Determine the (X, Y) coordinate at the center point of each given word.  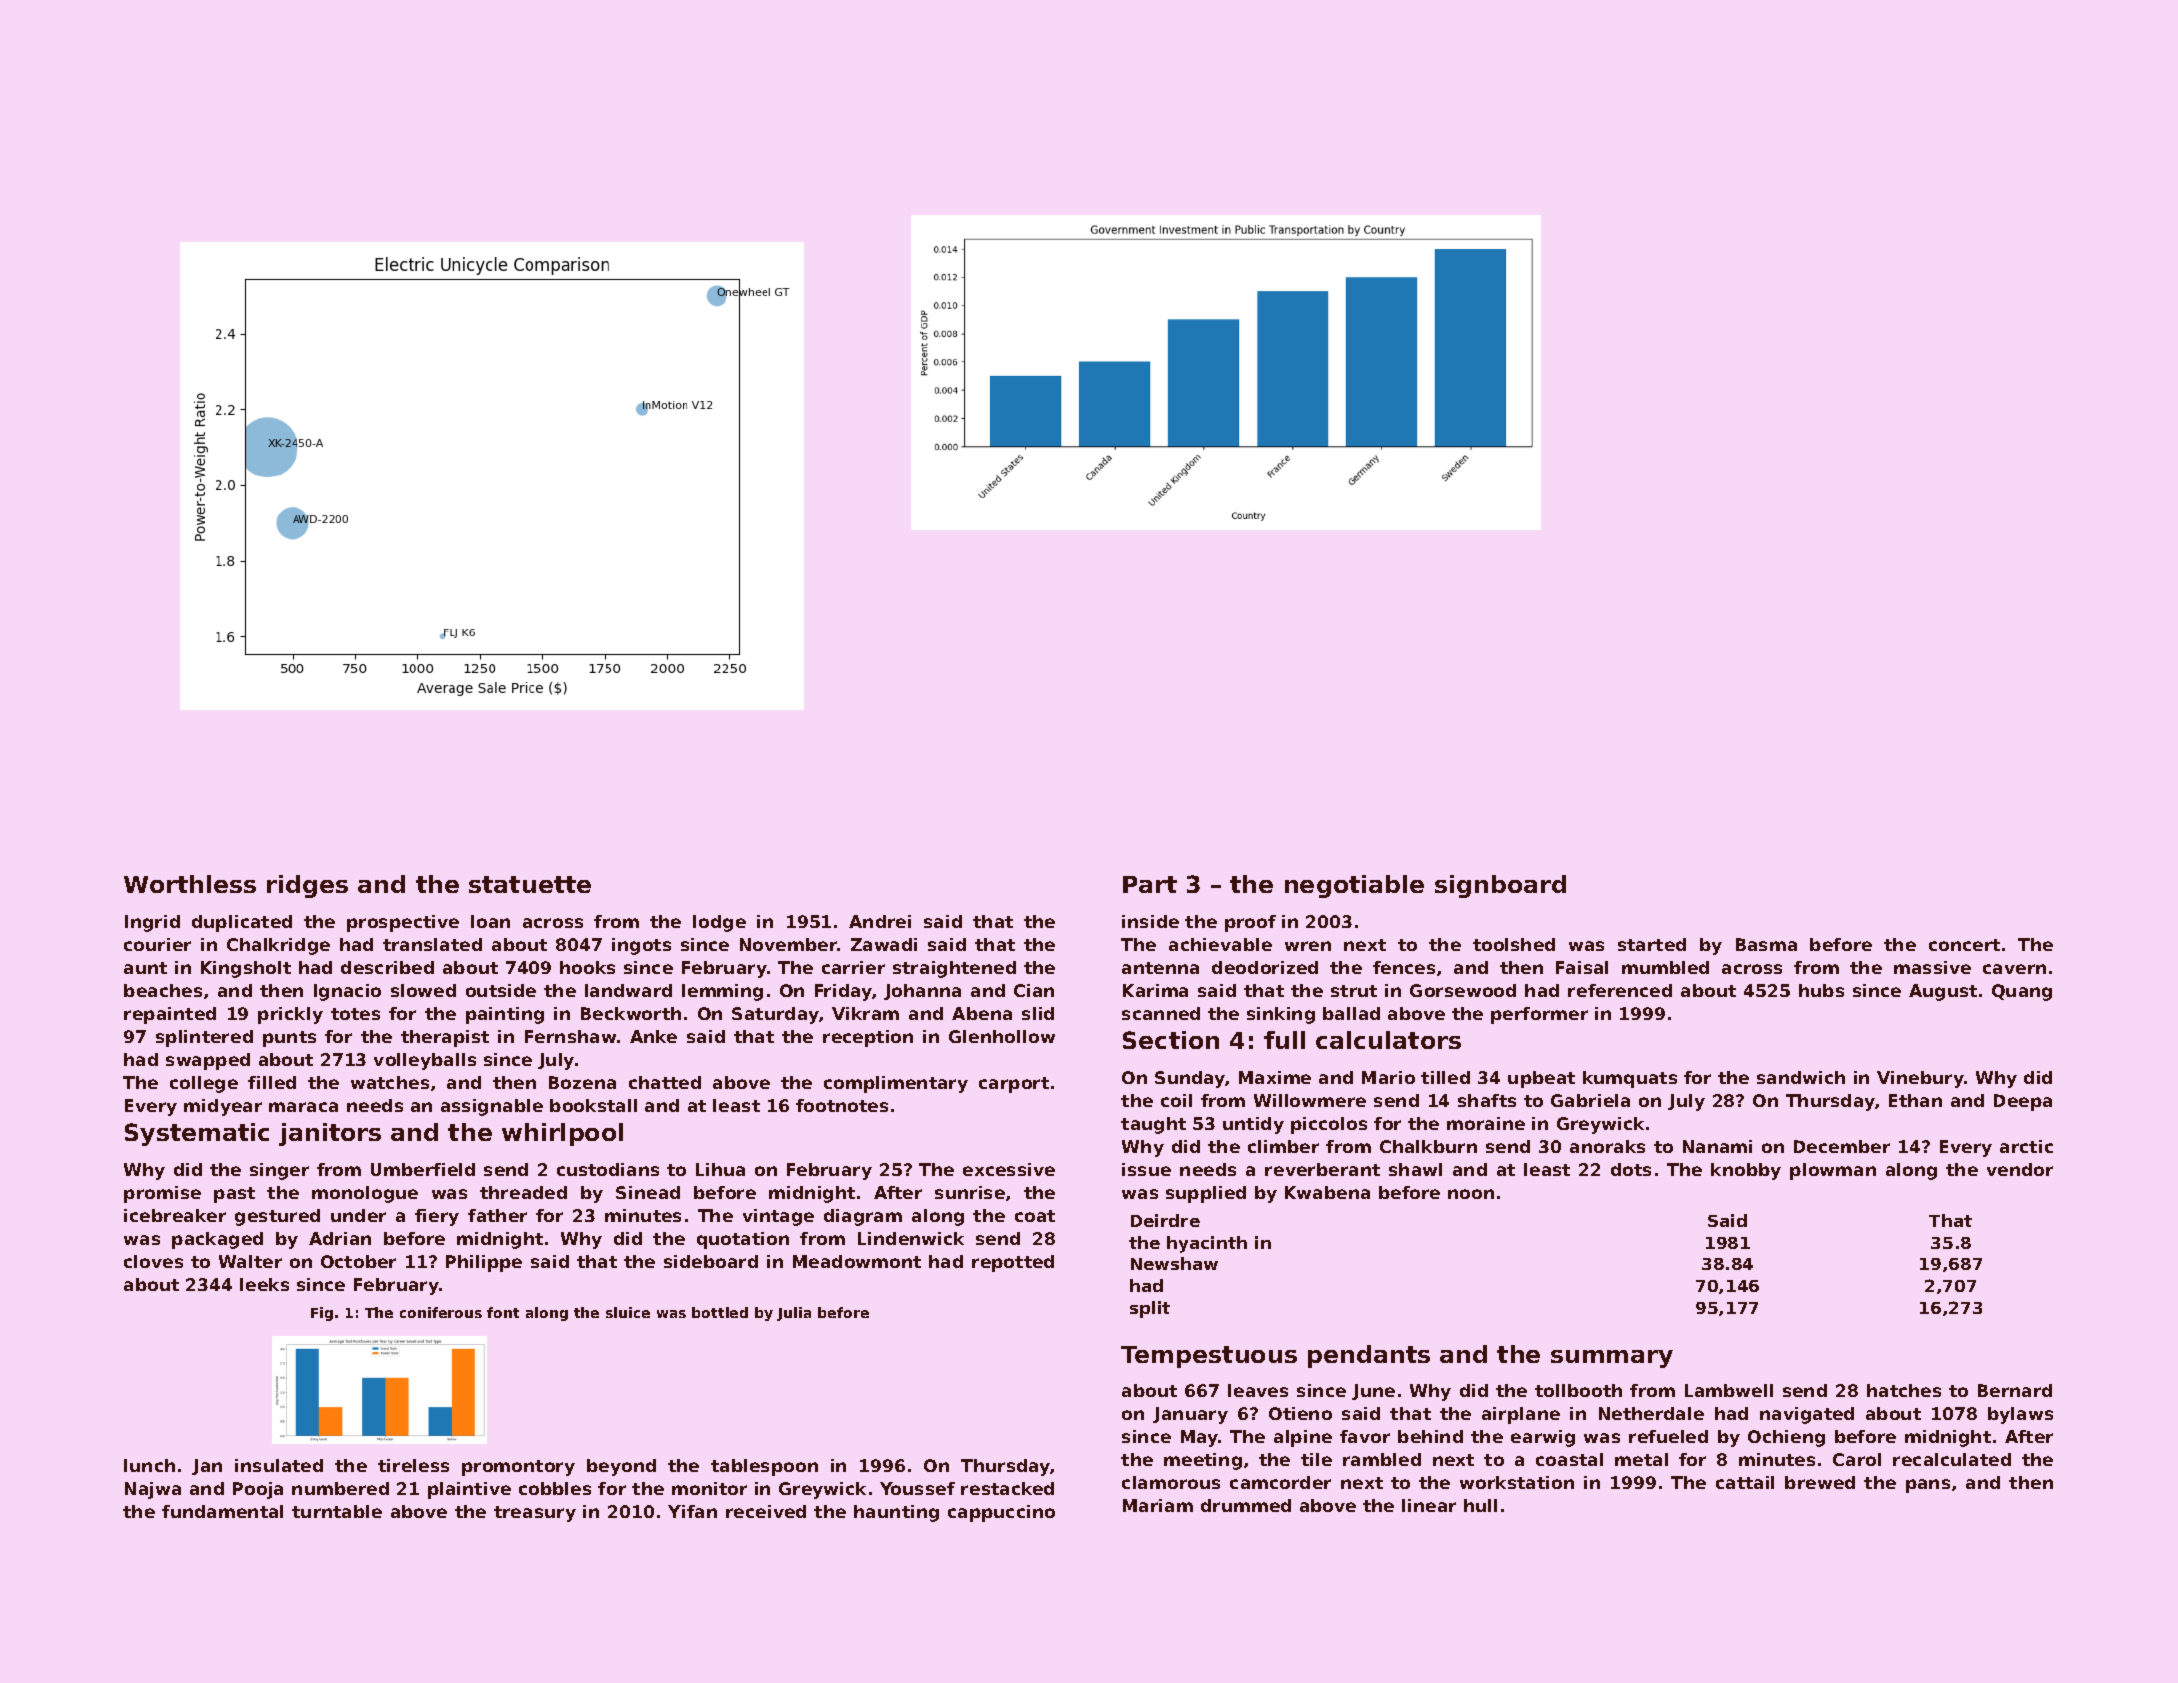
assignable (492, 1107)
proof (1250, 923)
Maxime (1275, 1077)
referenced (1620, 990)
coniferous (441, 1312)
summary (1612, 1359)
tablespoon (764, 1467)
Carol (1857, 1459)
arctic (2026, 1146)
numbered (340, 1488)
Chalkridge (278, 946)
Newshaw (1174, 1263)
